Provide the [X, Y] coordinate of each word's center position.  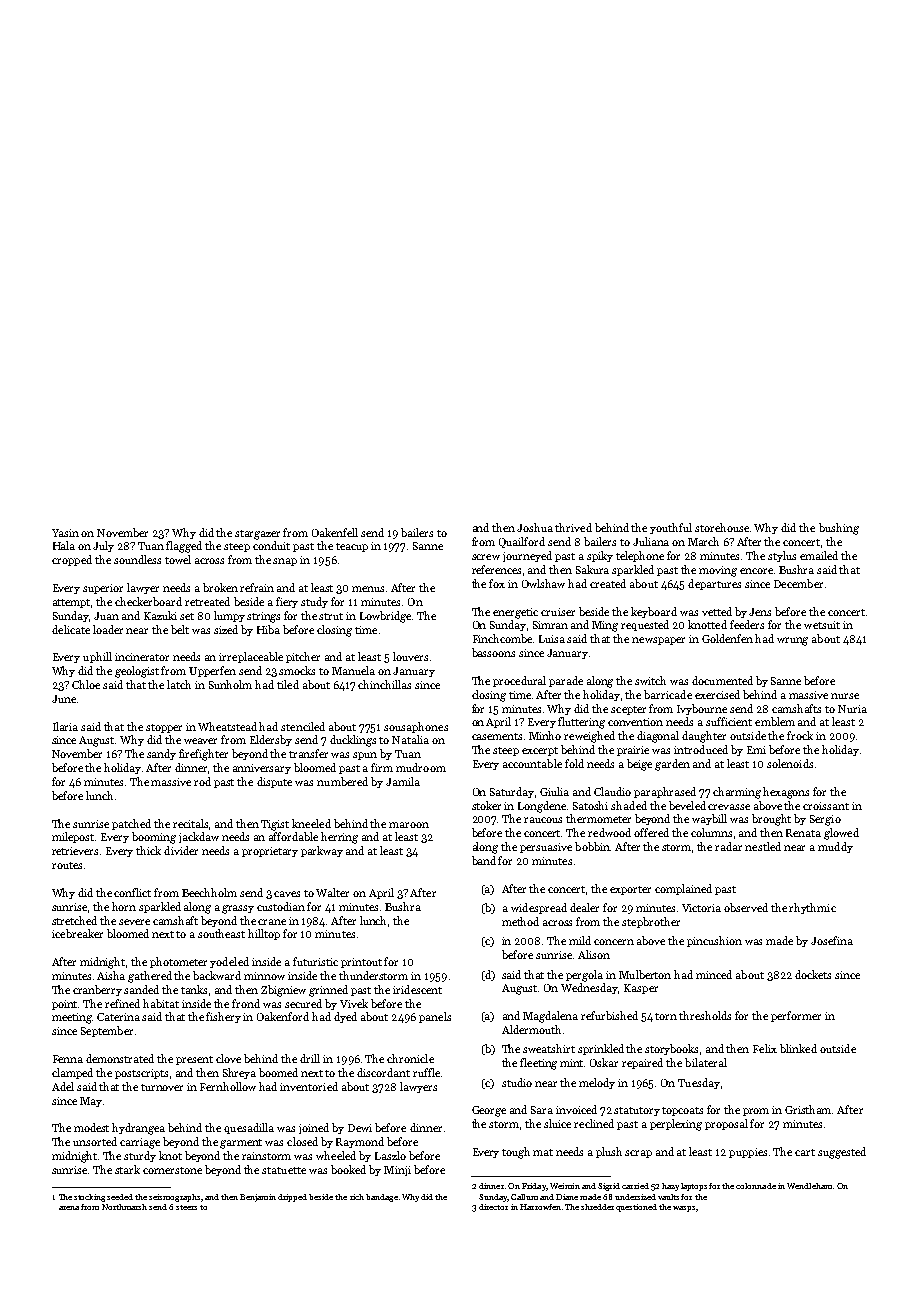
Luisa [552, 639]
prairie [633, 751]
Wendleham [809, 1186]
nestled [763, 846]
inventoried [309, 1086]
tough [516, 1153]
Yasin [65, 533]
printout [361, 963]
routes [67, 865]
